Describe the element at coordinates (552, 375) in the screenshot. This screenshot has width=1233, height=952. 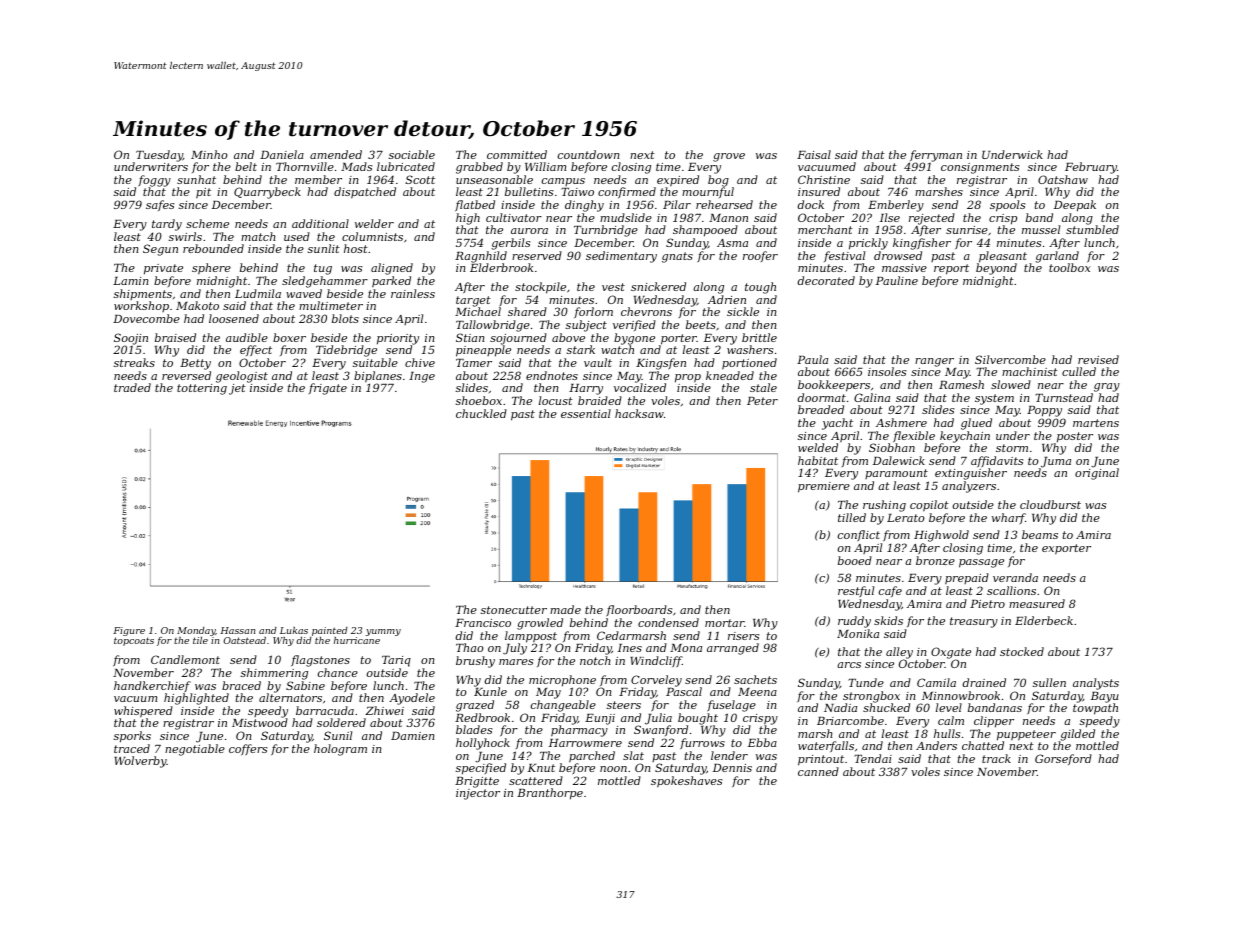
I see `endnotes` at that location.
